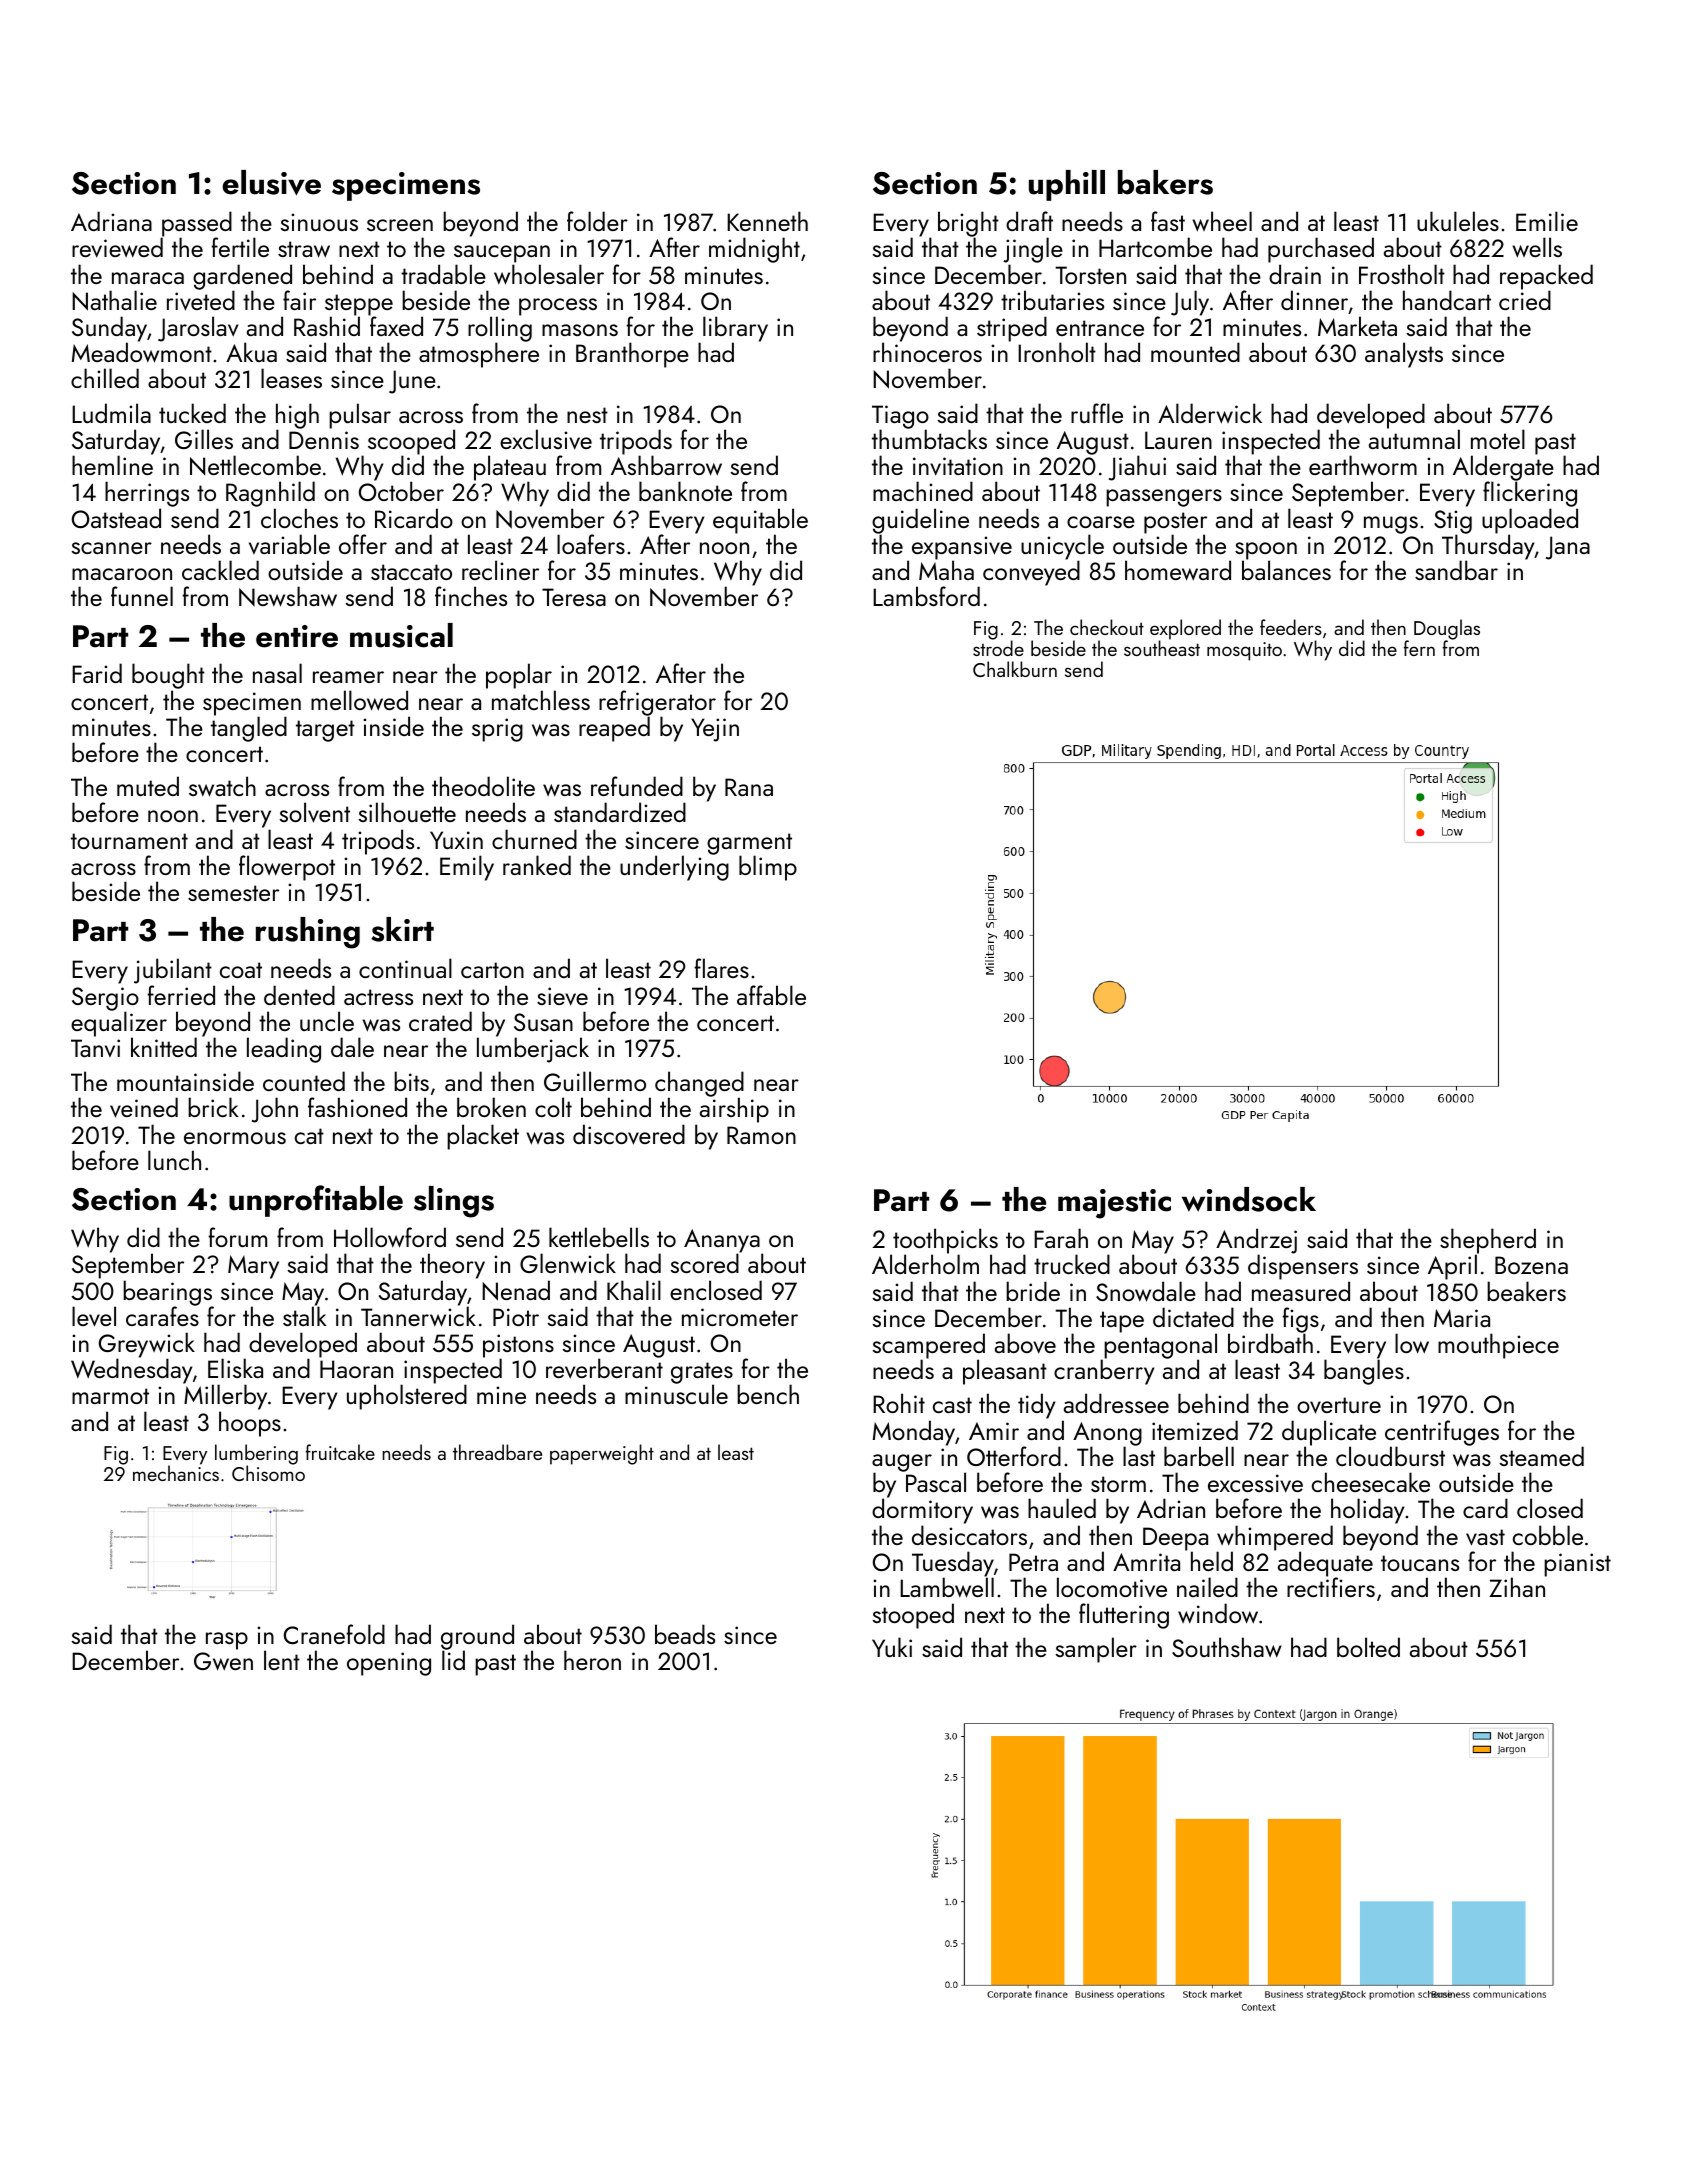 The height and width of the document is (2178, 1683). Describe the element at coordinates (620, 812) in the document. I see `standardized` at that location.
